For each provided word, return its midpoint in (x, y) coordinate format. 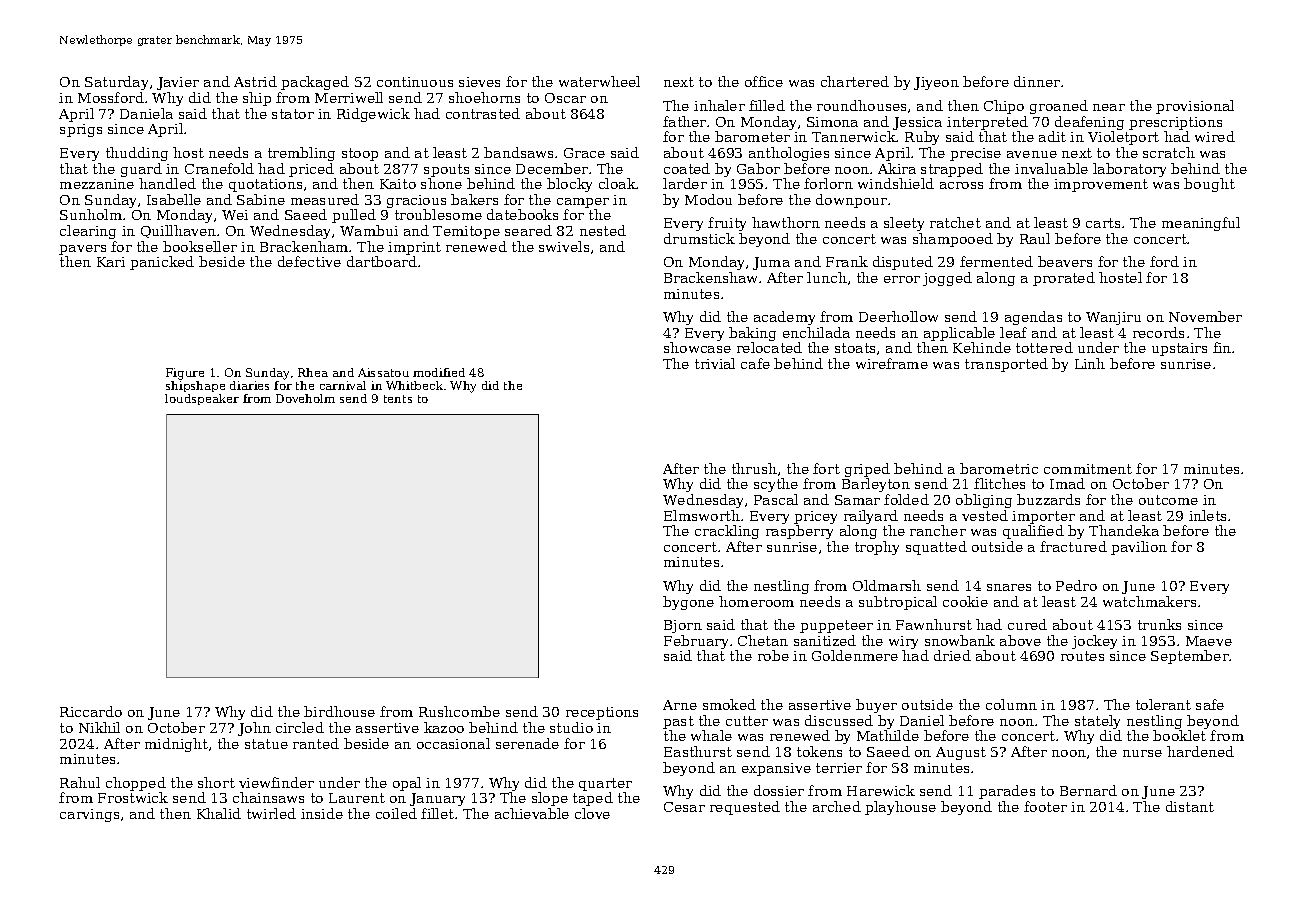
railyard (871, 517)
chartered (855, 81)
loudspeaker (202, 399)
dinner (1037, 81)
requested (745, 808)
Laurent (357, 798)
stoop (360, 154)
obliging (984, 501)
